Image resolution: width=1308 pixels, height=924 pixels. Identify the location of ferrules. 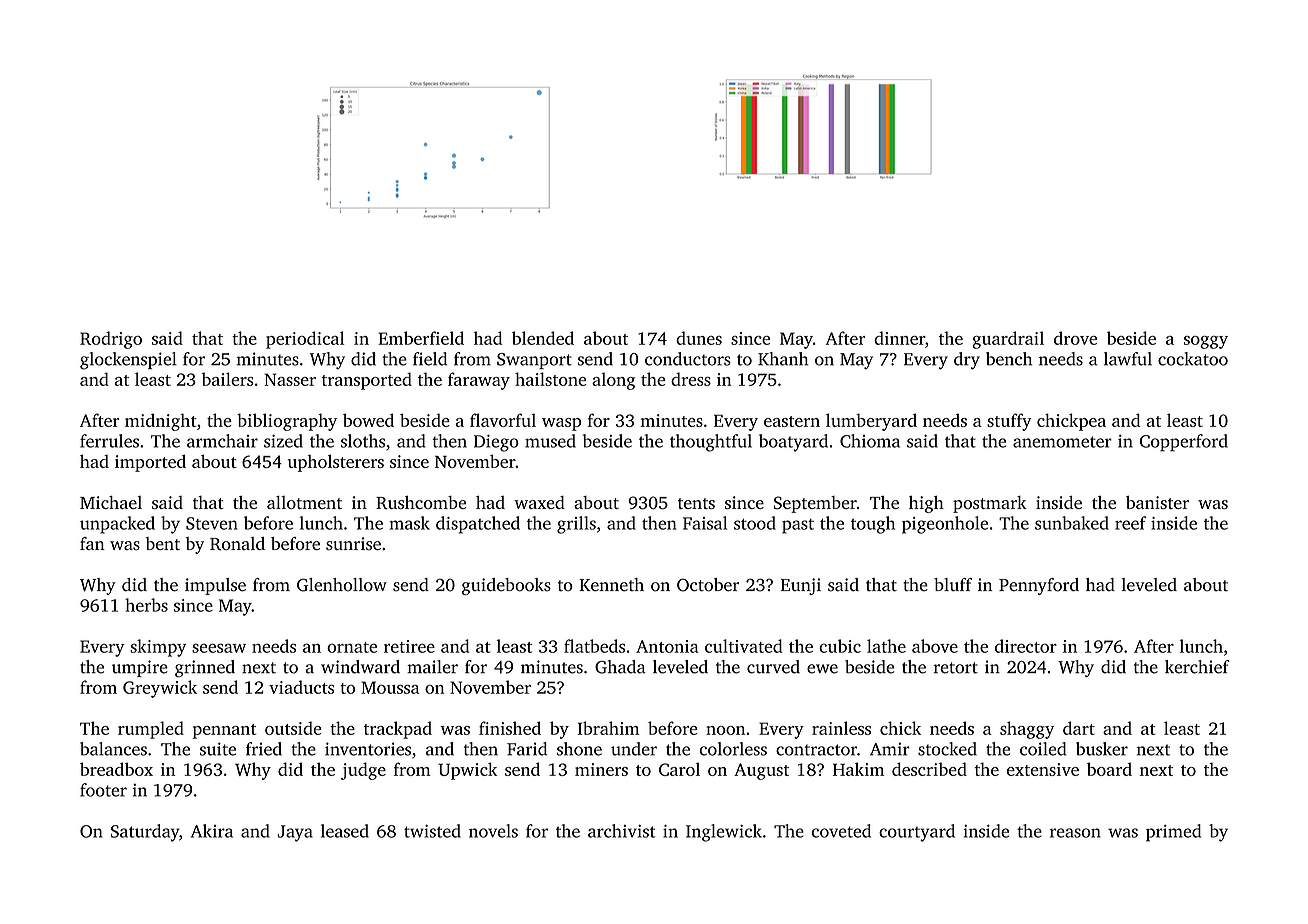
(109, 441).
